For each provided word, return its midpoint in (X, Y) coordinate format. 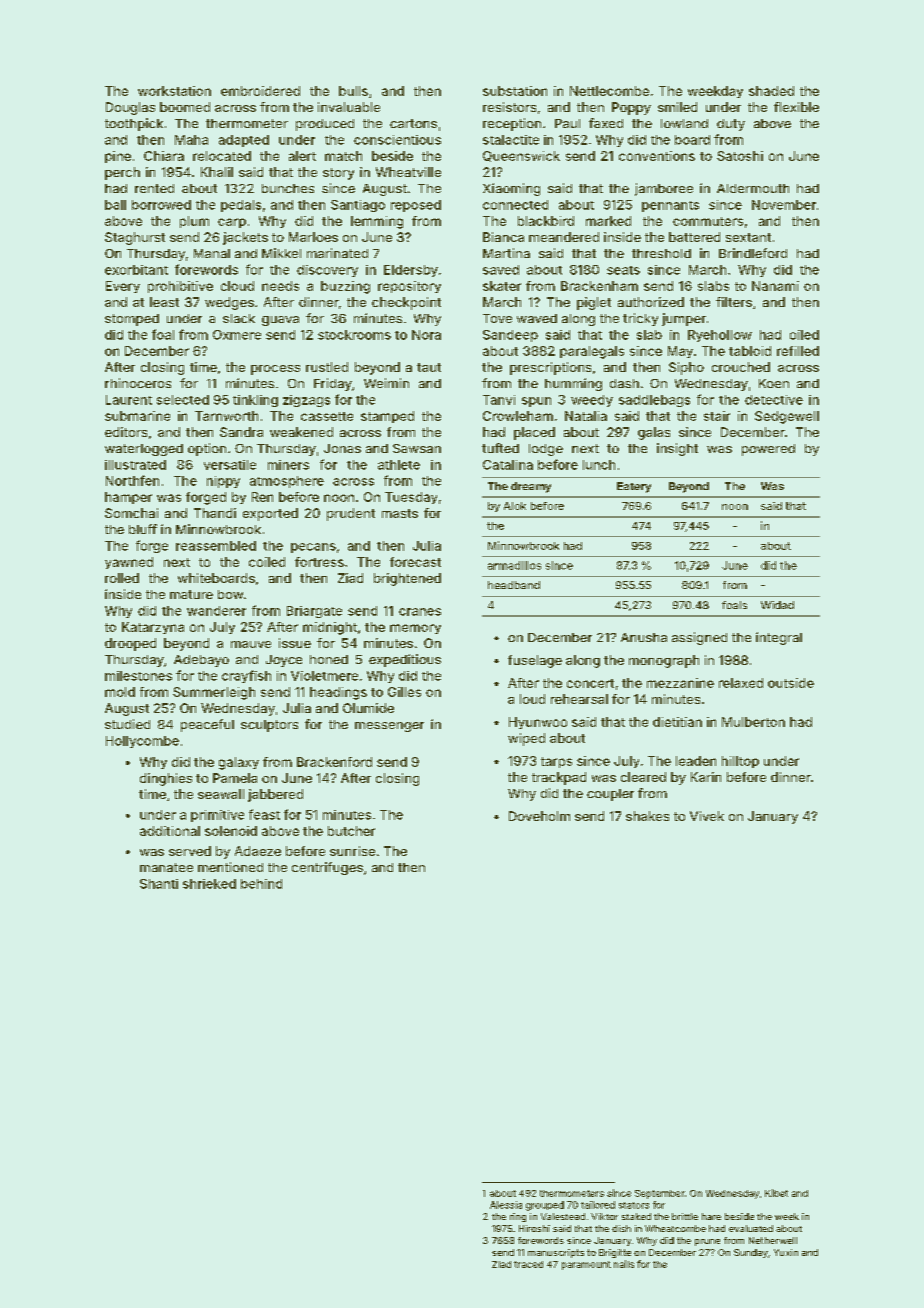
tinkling (255, 401)
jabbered (275, 795)
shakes (647, 816)
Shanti (159, 884)
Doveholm (539, 816)
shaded (771, 91)
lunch (599, 465)
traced (528, 1264)
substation (515, 91)
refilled (798, 351)
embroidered (260, 91)
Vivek (707, 816)
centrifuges (327, 868)
